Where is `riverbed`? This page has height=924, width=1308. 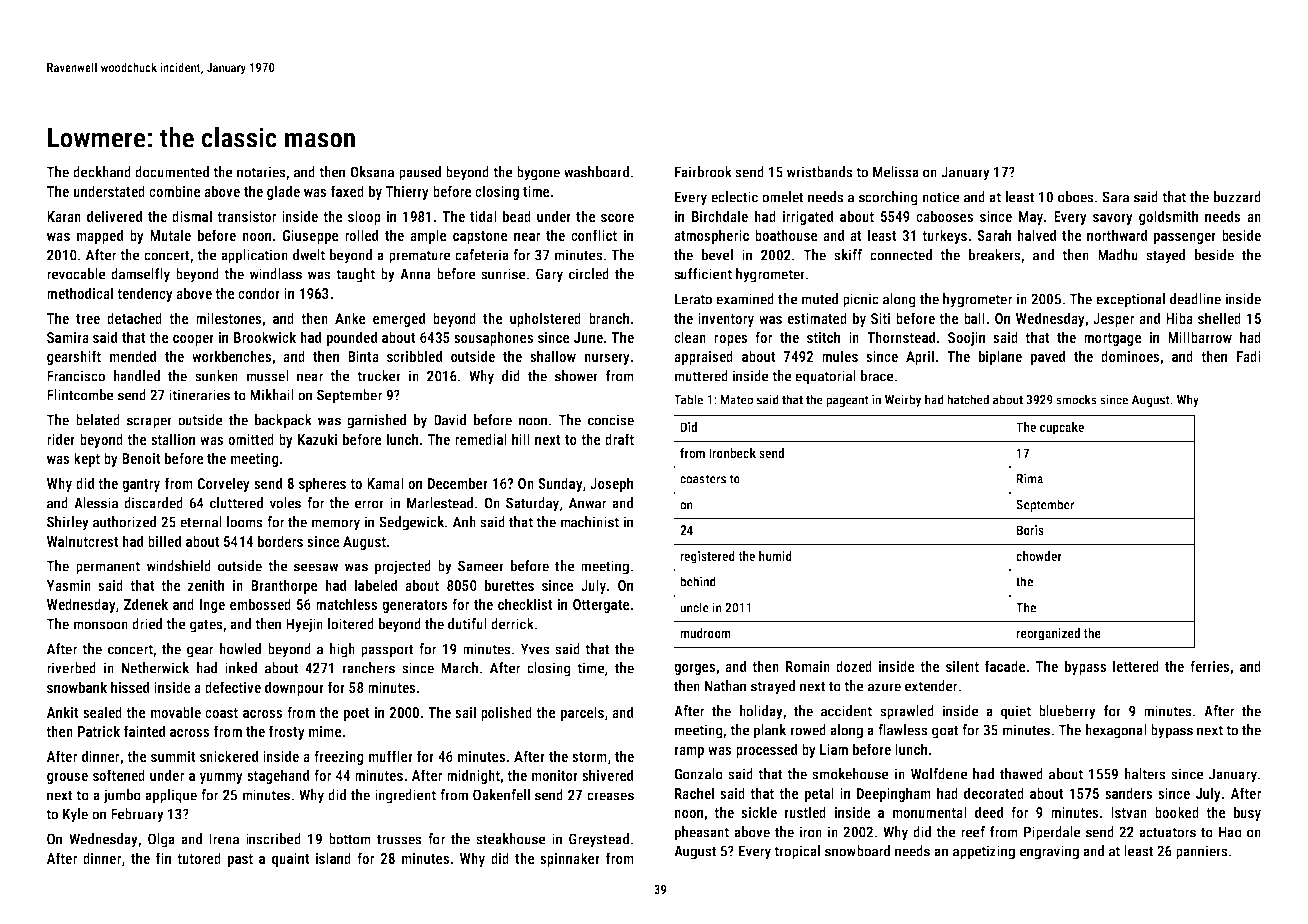 riverbed is located at coordinates (71, 668).
